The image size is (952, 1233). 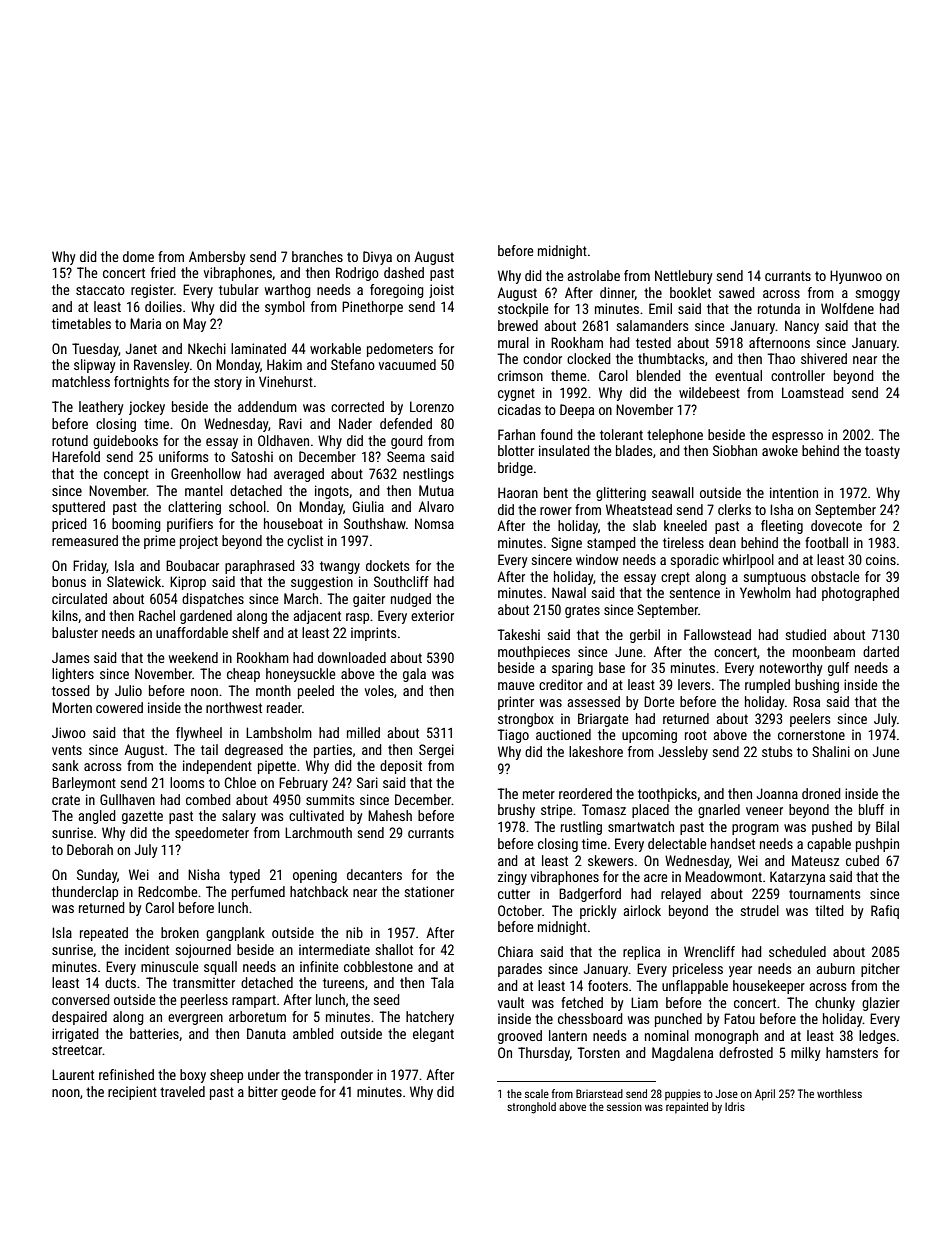 What do you see at coordinates (847, 308) in the page?
I see `Wolfdene` at bounding box center [847, 308].
